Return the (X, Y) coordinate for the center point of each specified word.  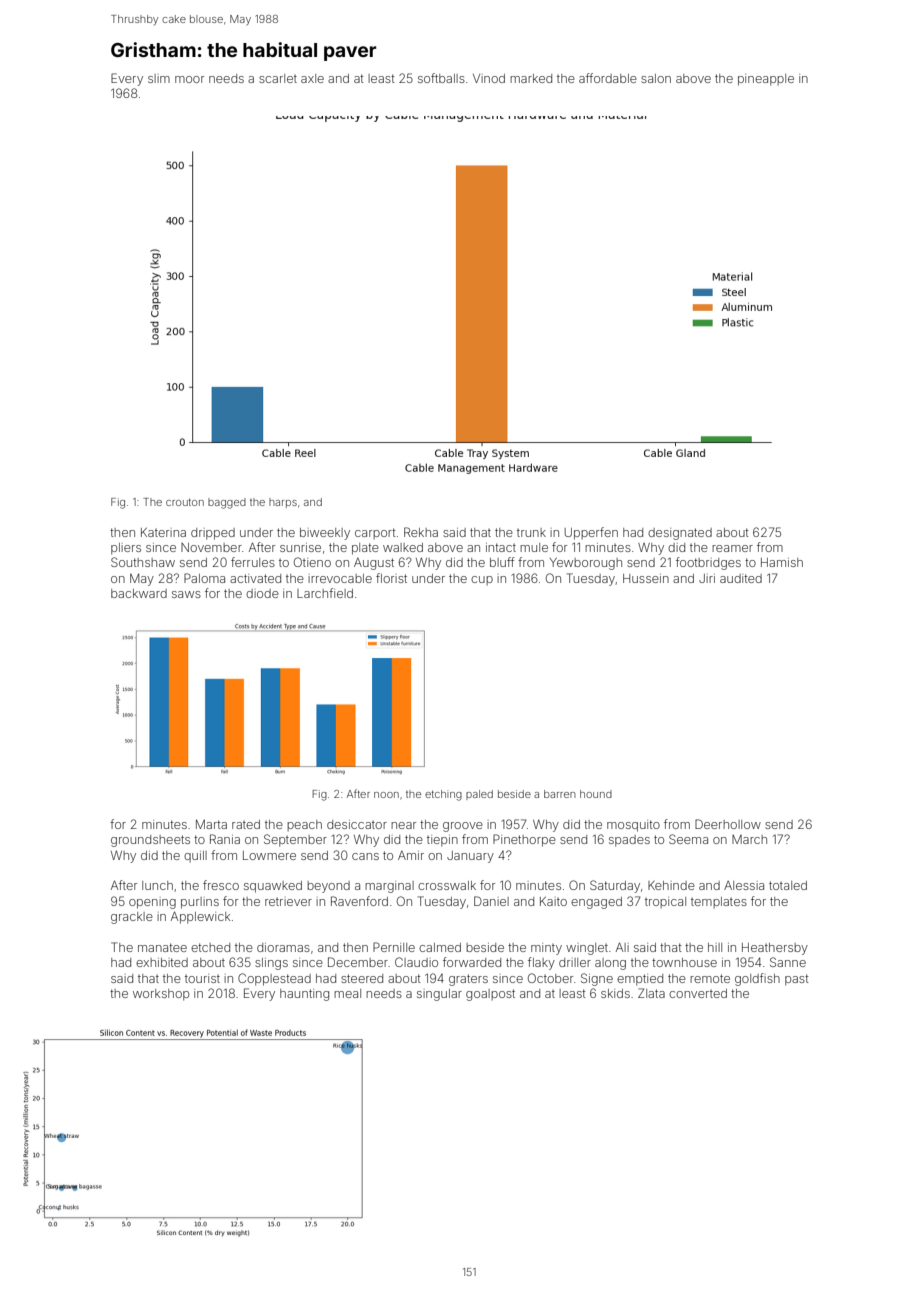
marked (531, 78)
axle (312, 78)
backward (139, 593)
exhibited (162, 962)
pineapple (766, 80)
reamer (732, 548)
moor (189, 79)
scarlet (278, 78)
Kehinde (671, 885)
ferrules (253, 562)
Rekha (421, 532)
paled (479, 795)
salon (656, 78)
